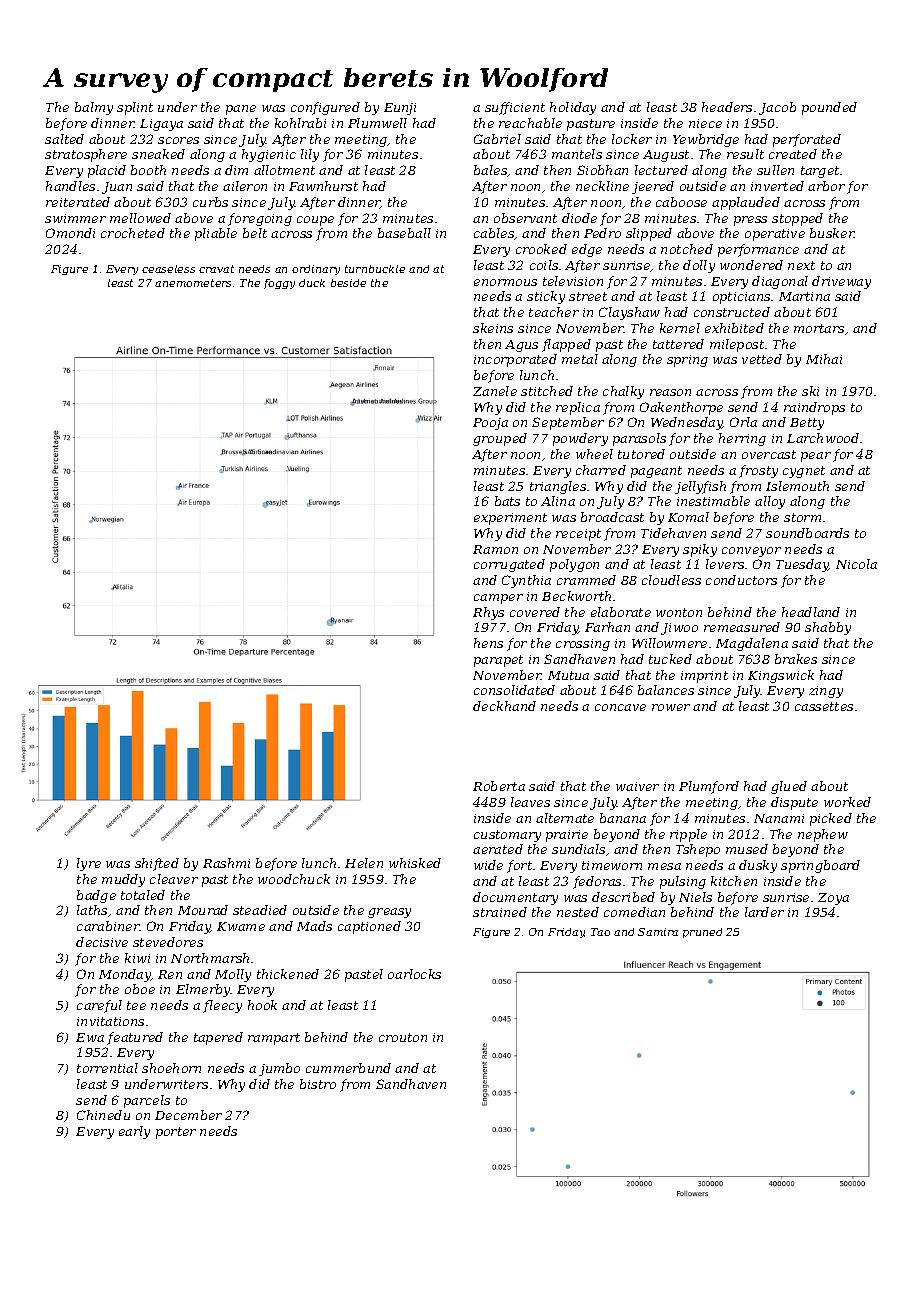 This page has height=1308, width=924. What do you see at coordinates (348, 1068) in the page?
I see `cummerbund` at bounding box center [348, 1068].
